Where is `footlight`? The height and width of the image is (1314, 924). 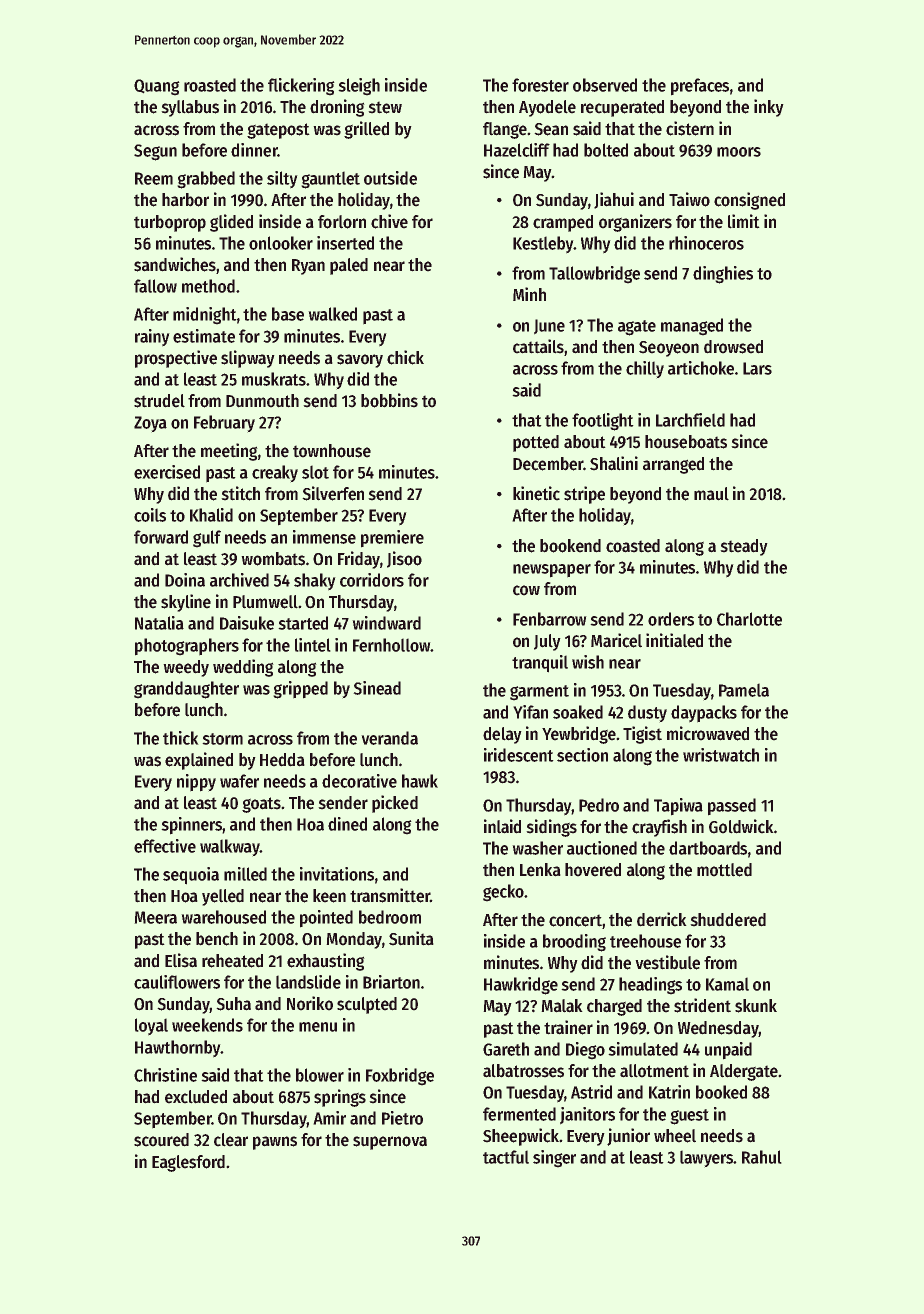
footlight is located at coordinates (602, 422).
